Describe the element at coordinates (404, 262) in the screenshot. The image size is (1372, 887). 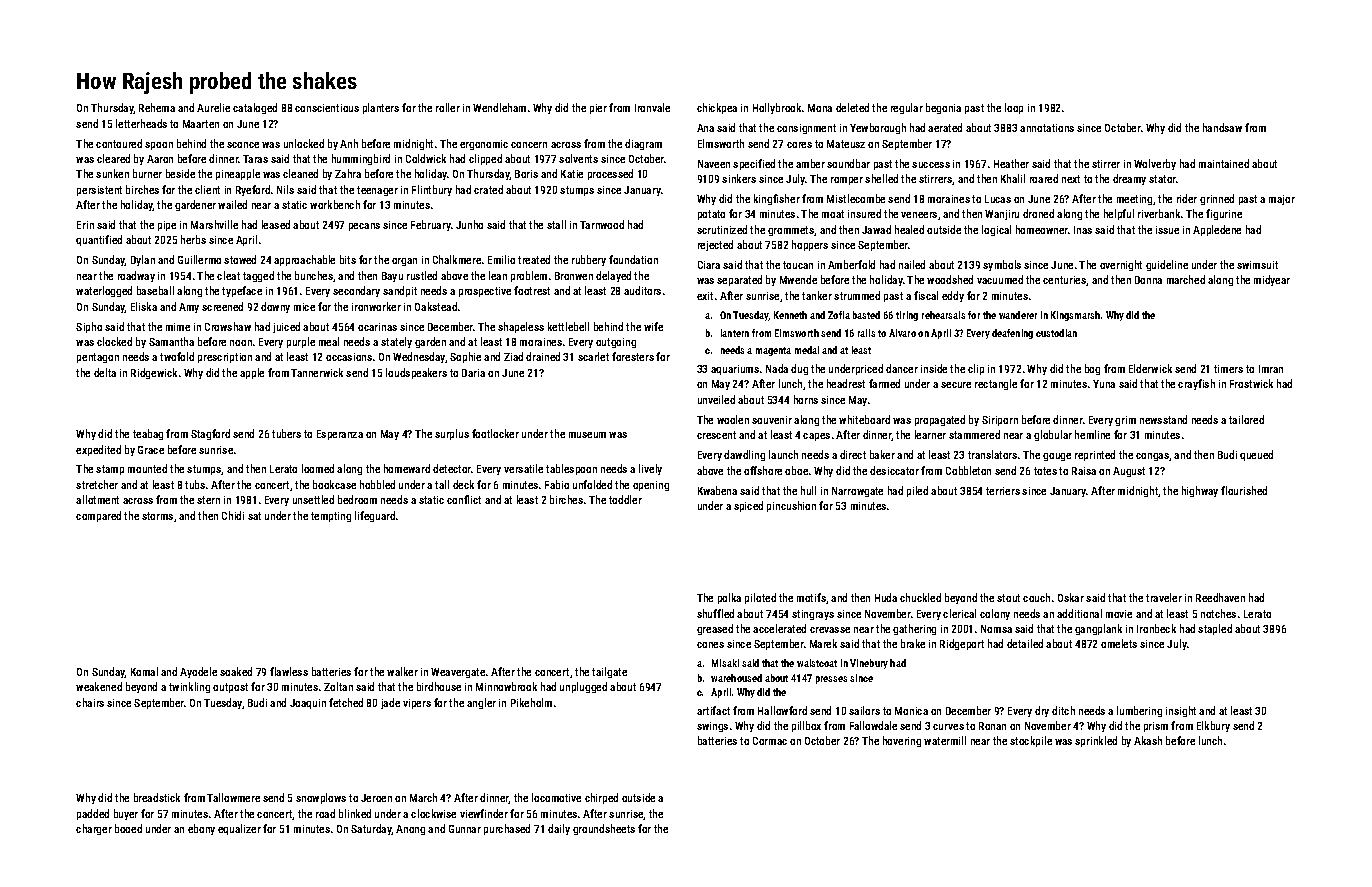
I see `organ` at that location.
